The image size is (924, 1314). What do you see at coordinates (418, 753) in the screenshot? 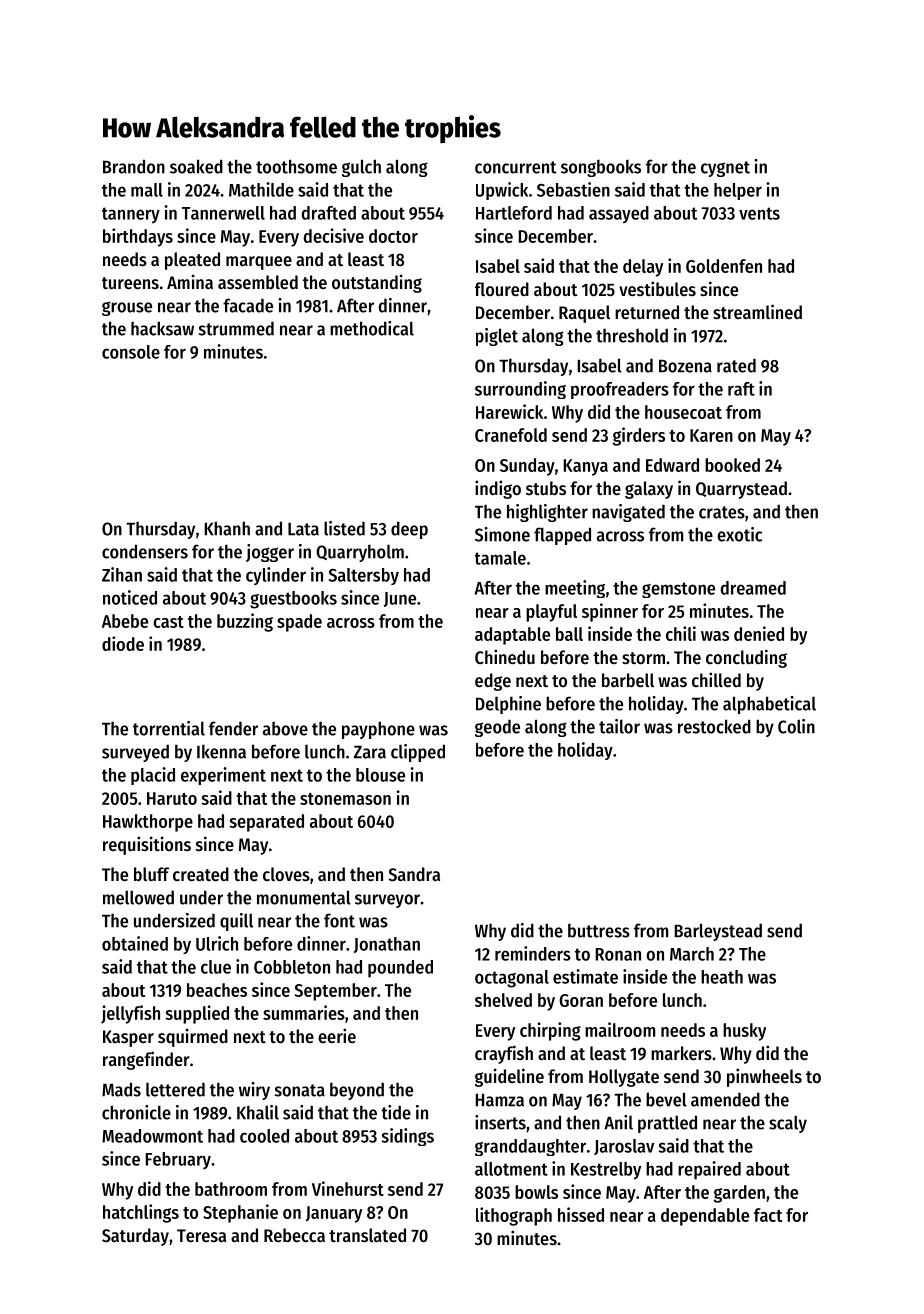
I see `clipped` at bounding box center [418, 753].
